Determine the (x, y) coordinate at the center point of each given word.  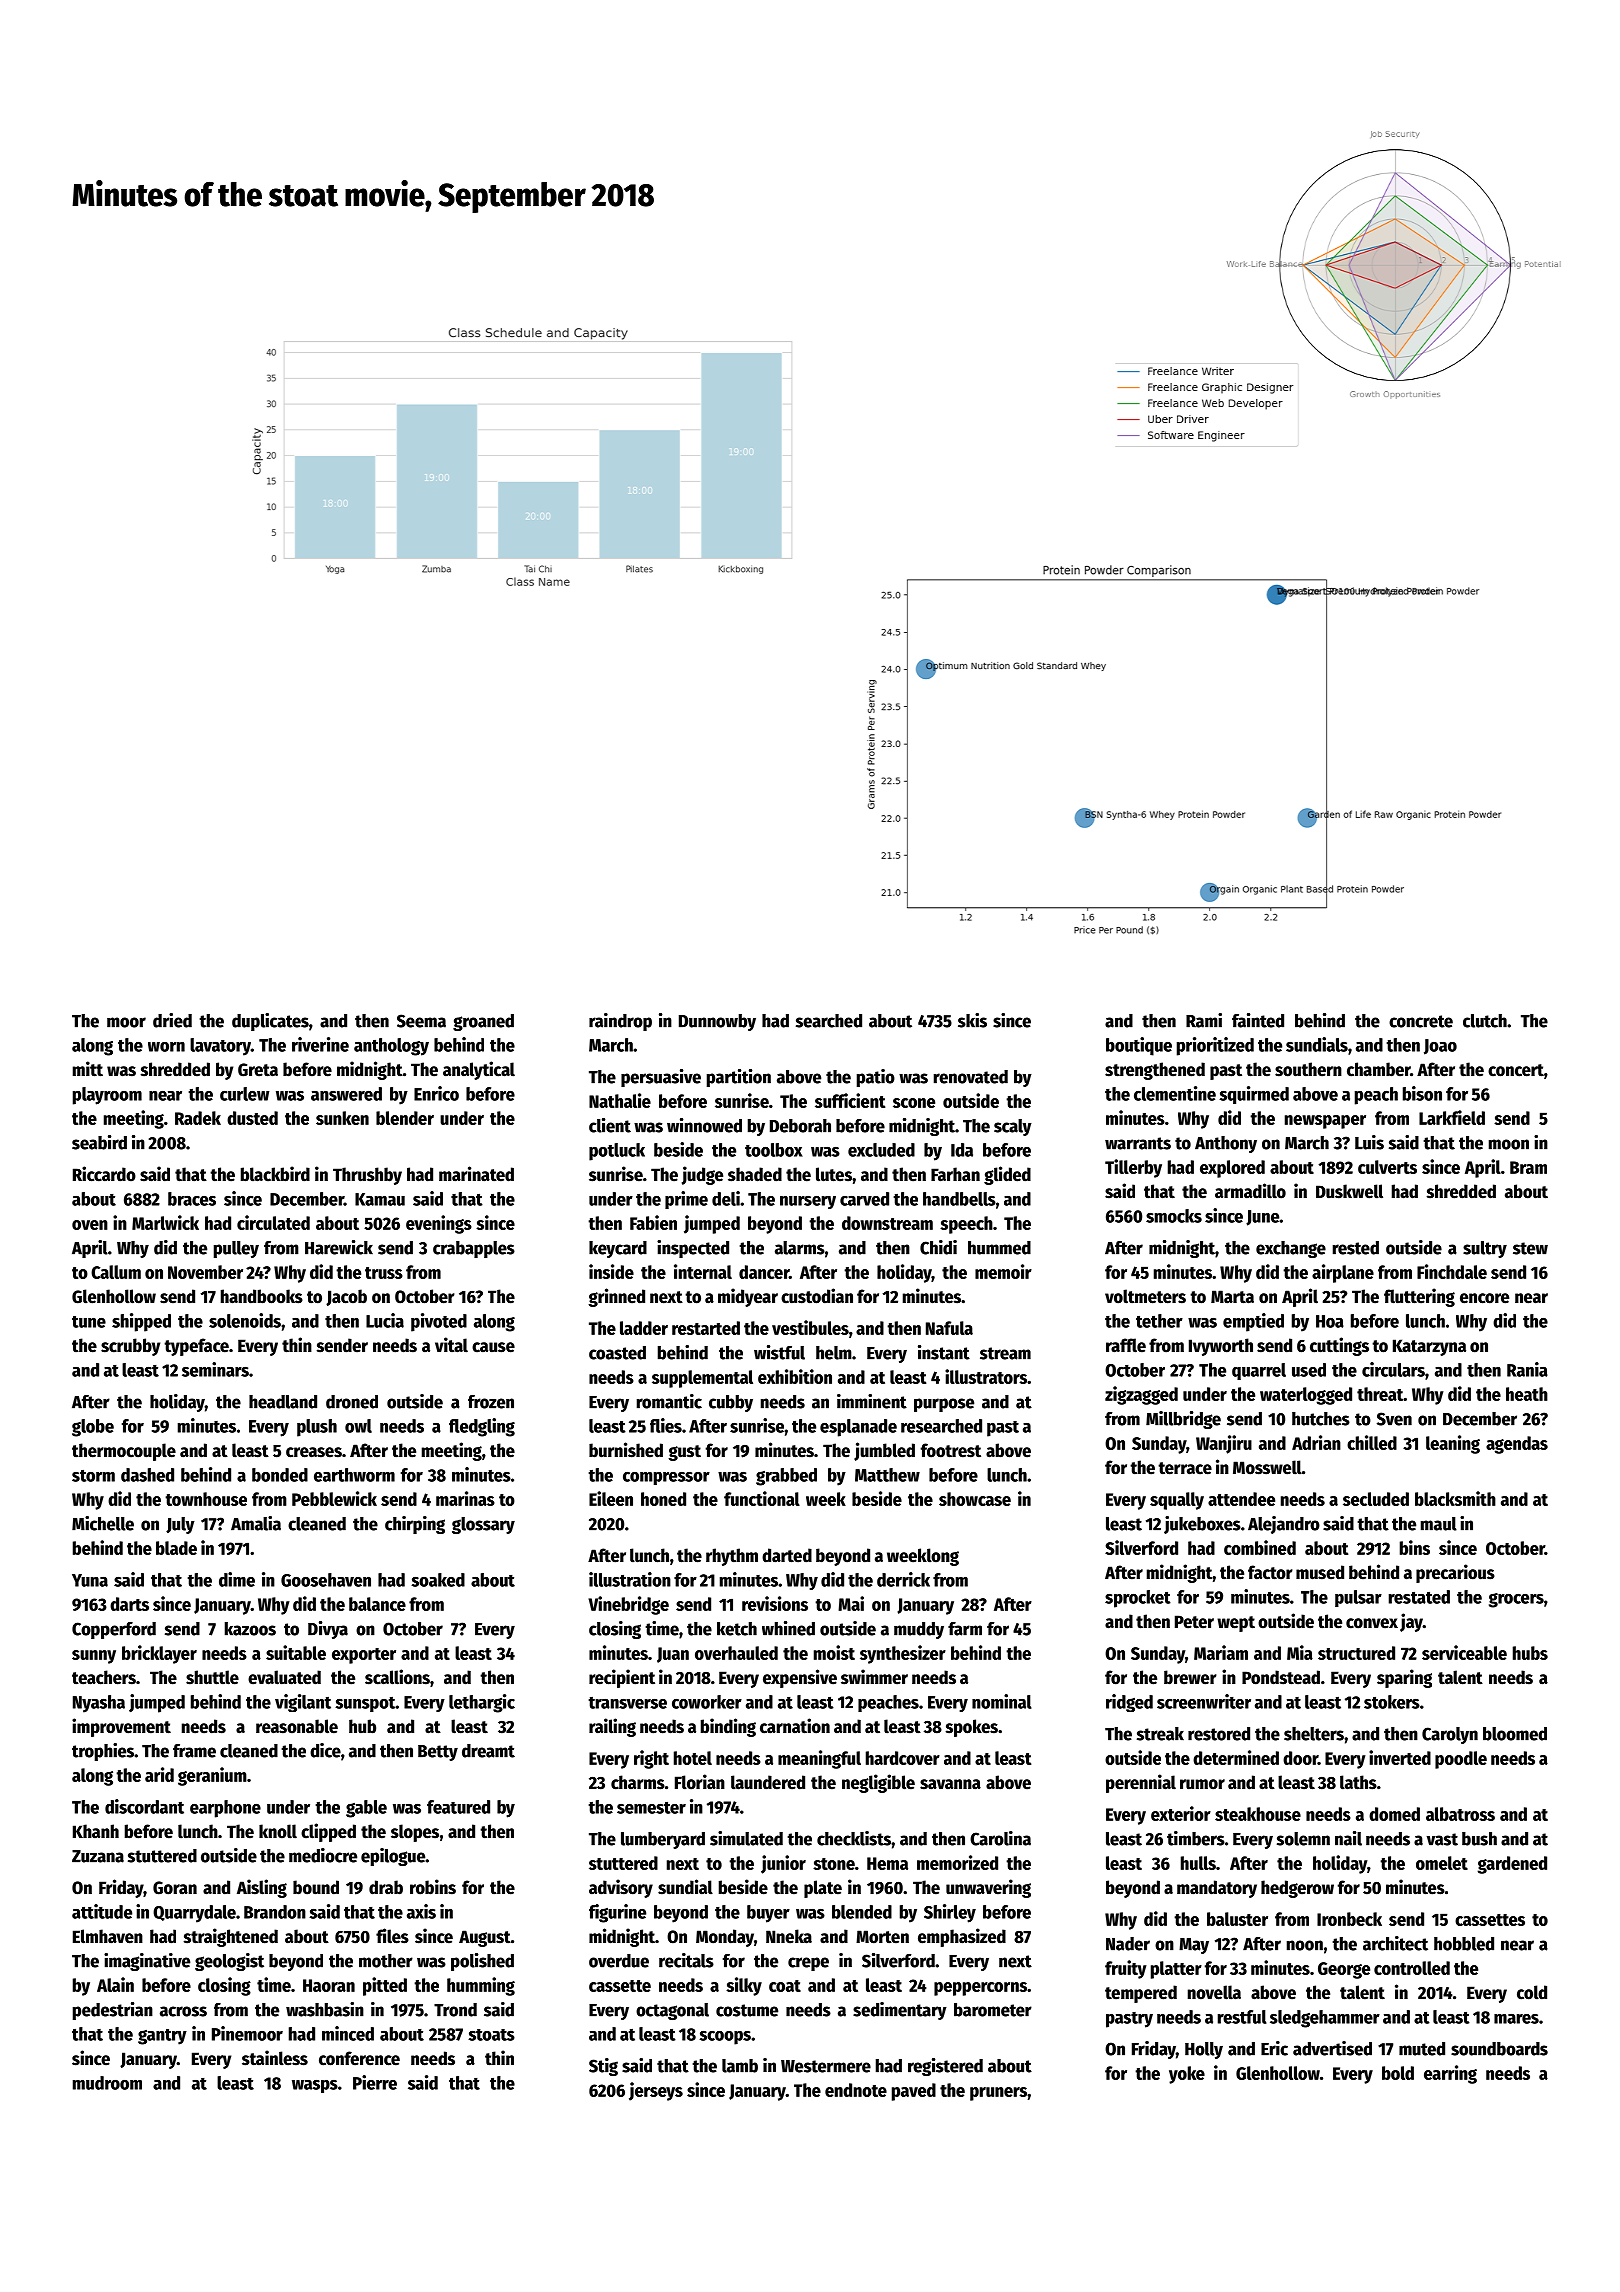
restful (1242, 2017)
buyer (768, 1914)
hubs (1530, 1653)
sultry (1485, 1249)
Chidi (938, 1247)
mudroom (107, 2083)
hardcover (903, 1758)
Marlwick (165, 1222)
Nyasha (99, 1704)
